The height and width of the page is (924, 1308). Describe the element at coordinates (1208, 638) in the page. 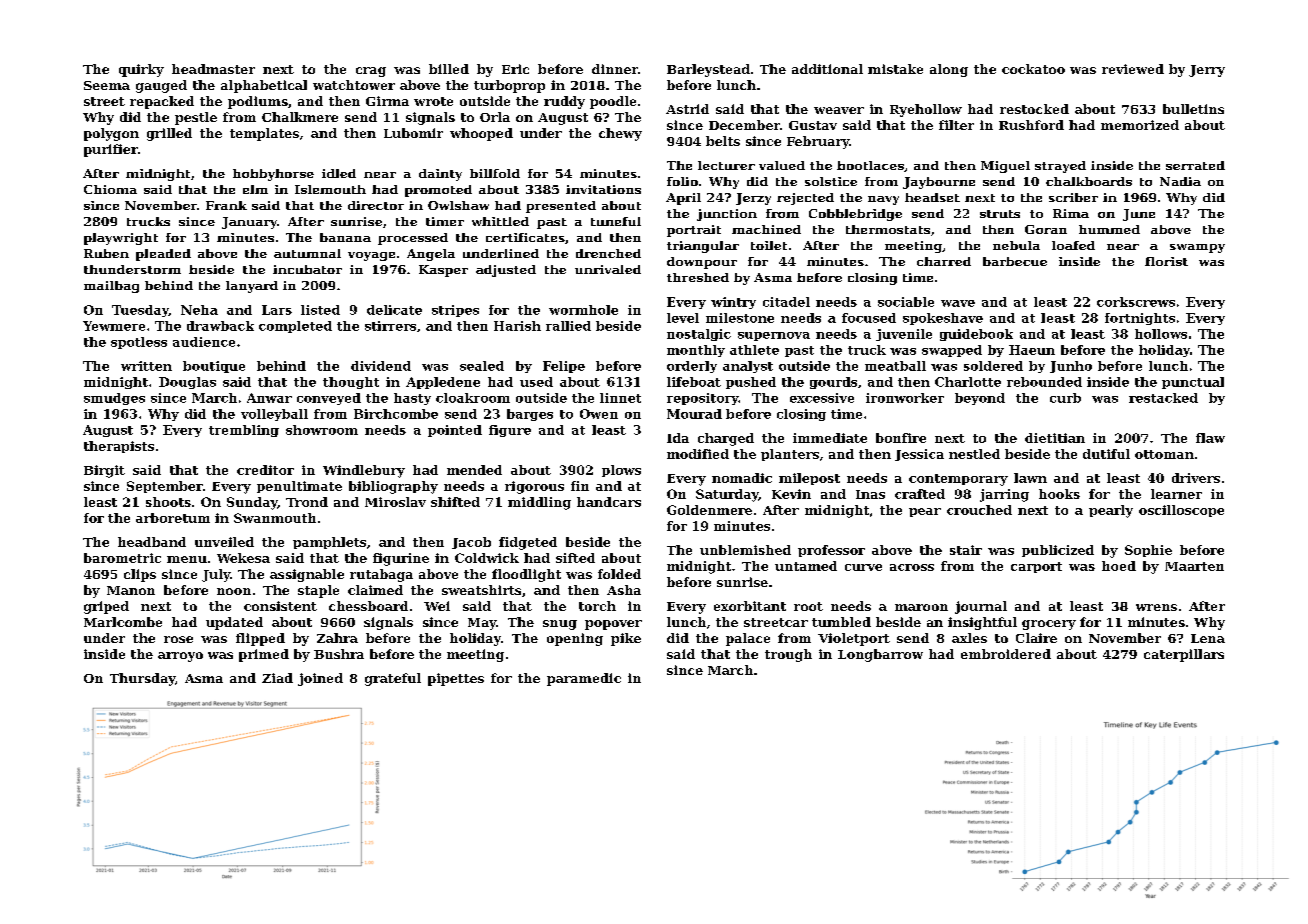

I see `Lena` at that location.
